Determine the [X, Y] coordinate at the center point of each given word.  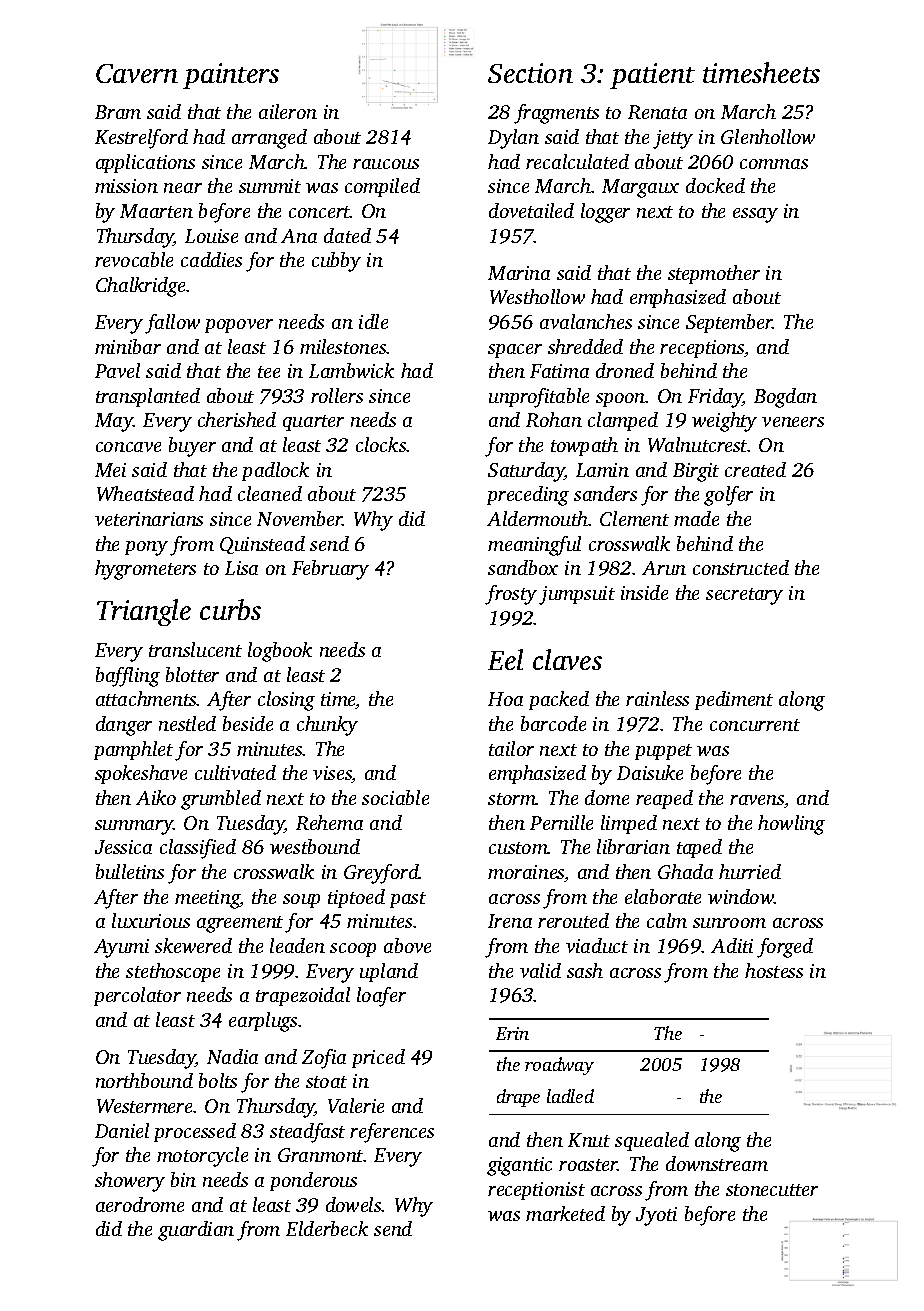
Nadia [232, 1056]
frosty [511, 595]
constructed [741, 567]
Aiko [156, 797]
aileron [288, 111]
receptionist [536, 1191]
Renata [657, 112]
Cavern [137, 73]
